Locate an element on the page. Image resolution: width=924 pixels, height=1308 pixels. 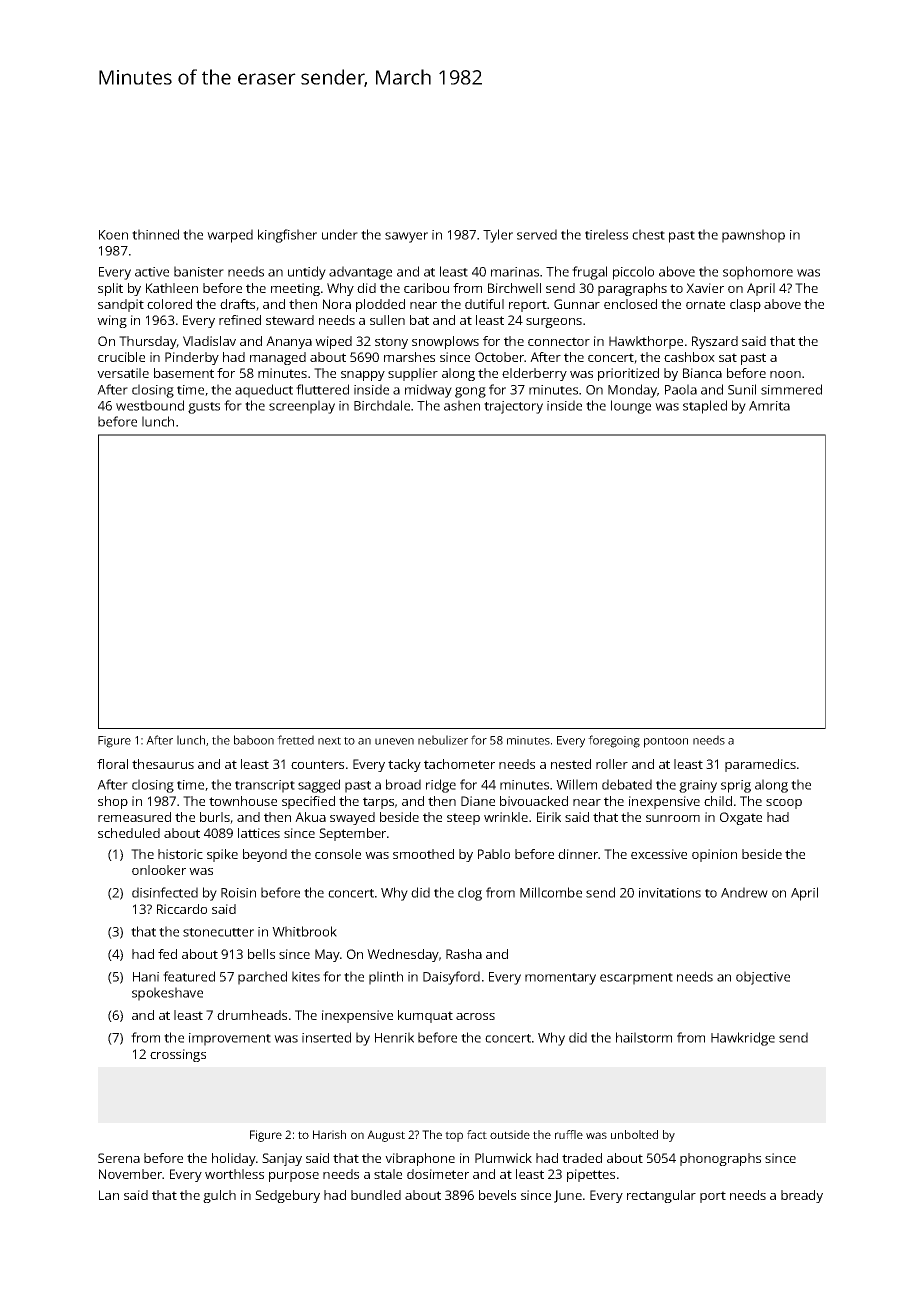
kingfisher is located at coordinates (287, 236).
